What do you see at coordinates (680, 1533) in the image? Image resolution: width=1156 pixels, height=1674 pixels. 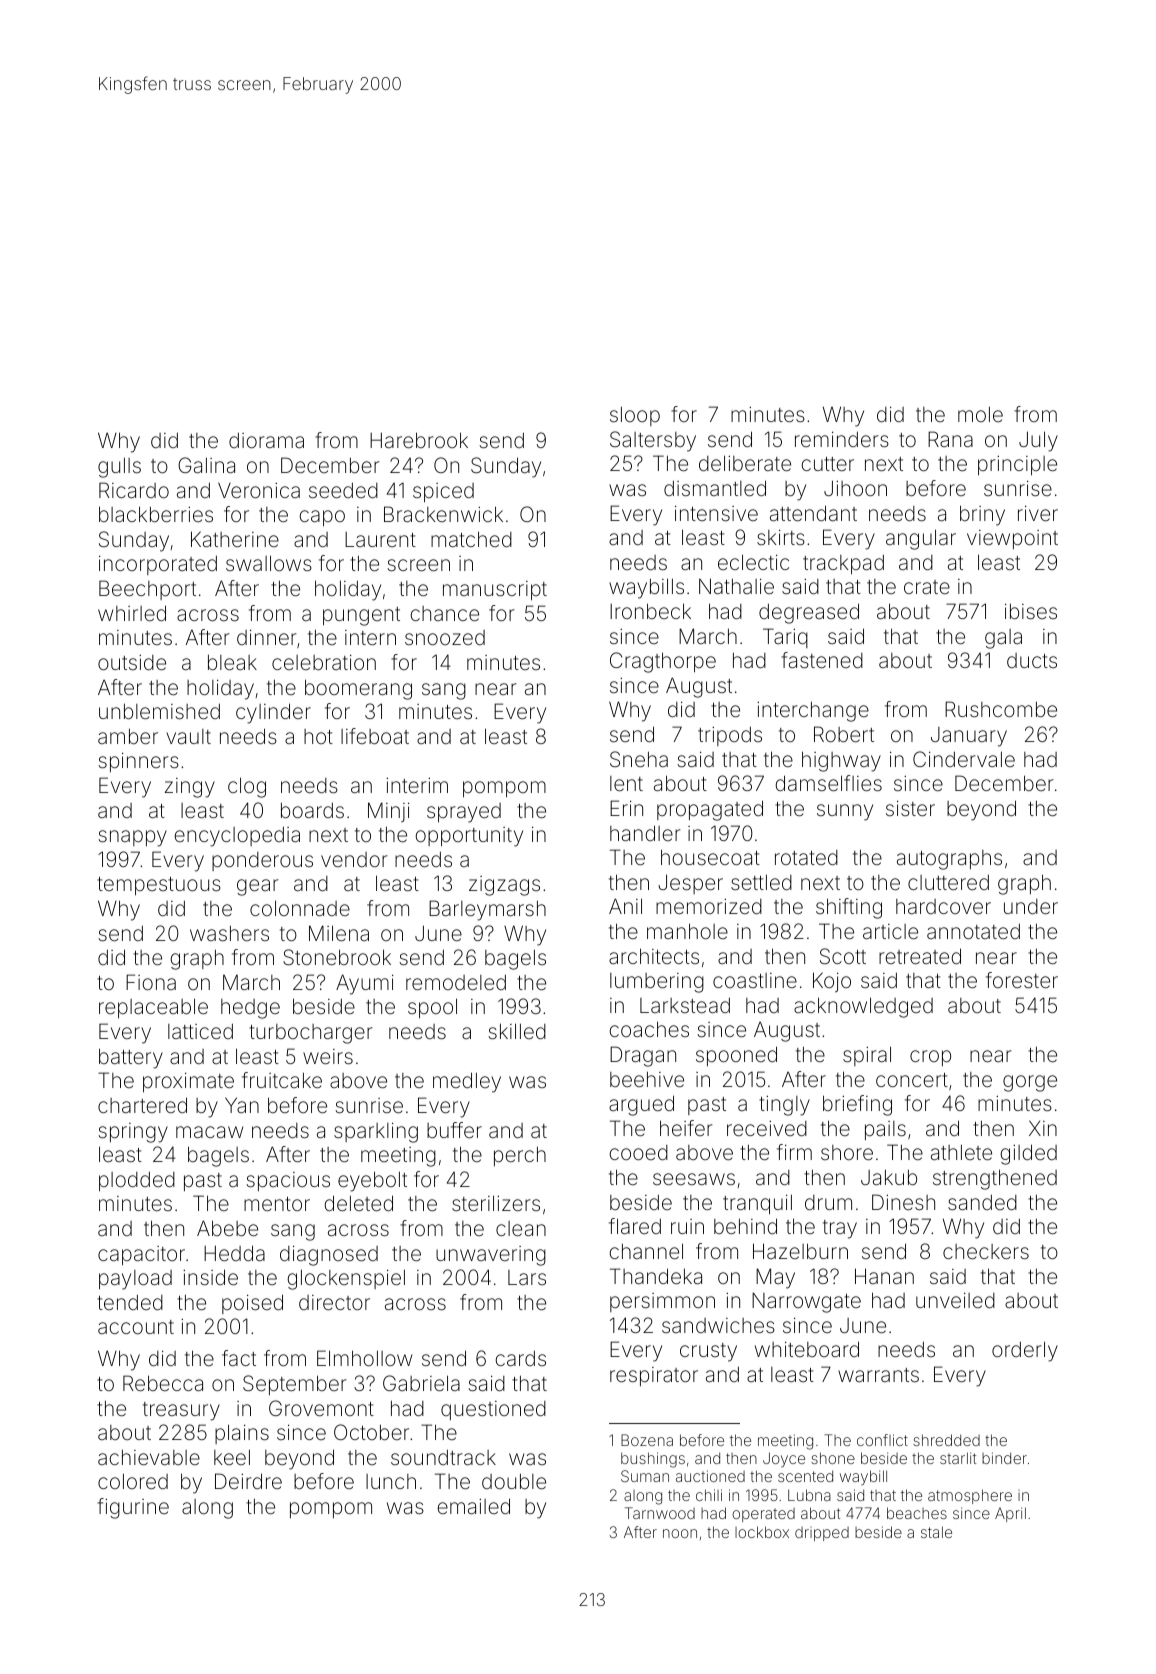 I see `noon` at bounding box center [680, 1533].
